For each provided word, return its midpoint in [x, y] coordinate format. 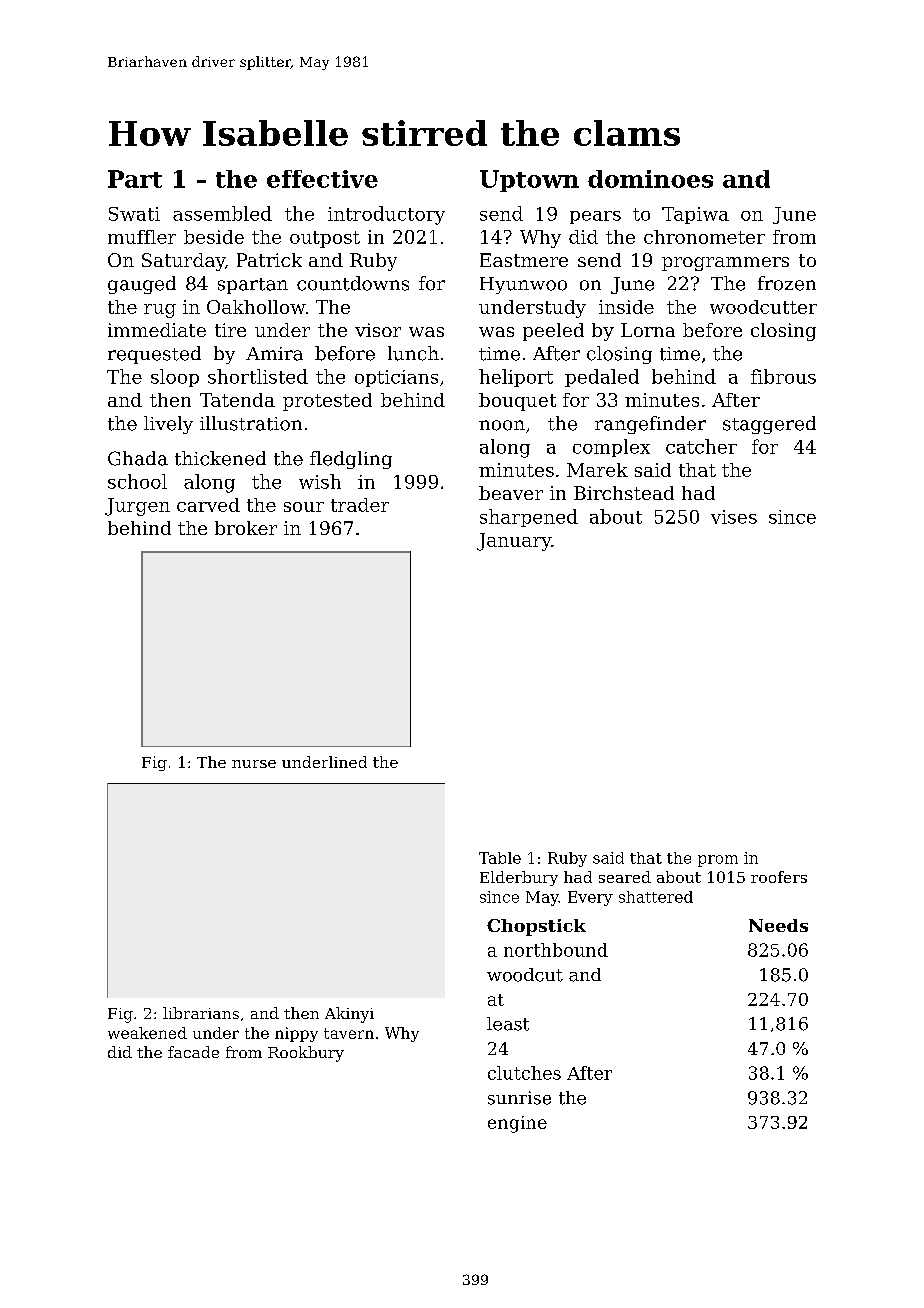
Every [590, 898]
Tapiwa [695, 215]
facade [193, 1052]
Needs [778, 925]
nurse [254, 764]
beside [214, 237]
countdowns [353, 283]
